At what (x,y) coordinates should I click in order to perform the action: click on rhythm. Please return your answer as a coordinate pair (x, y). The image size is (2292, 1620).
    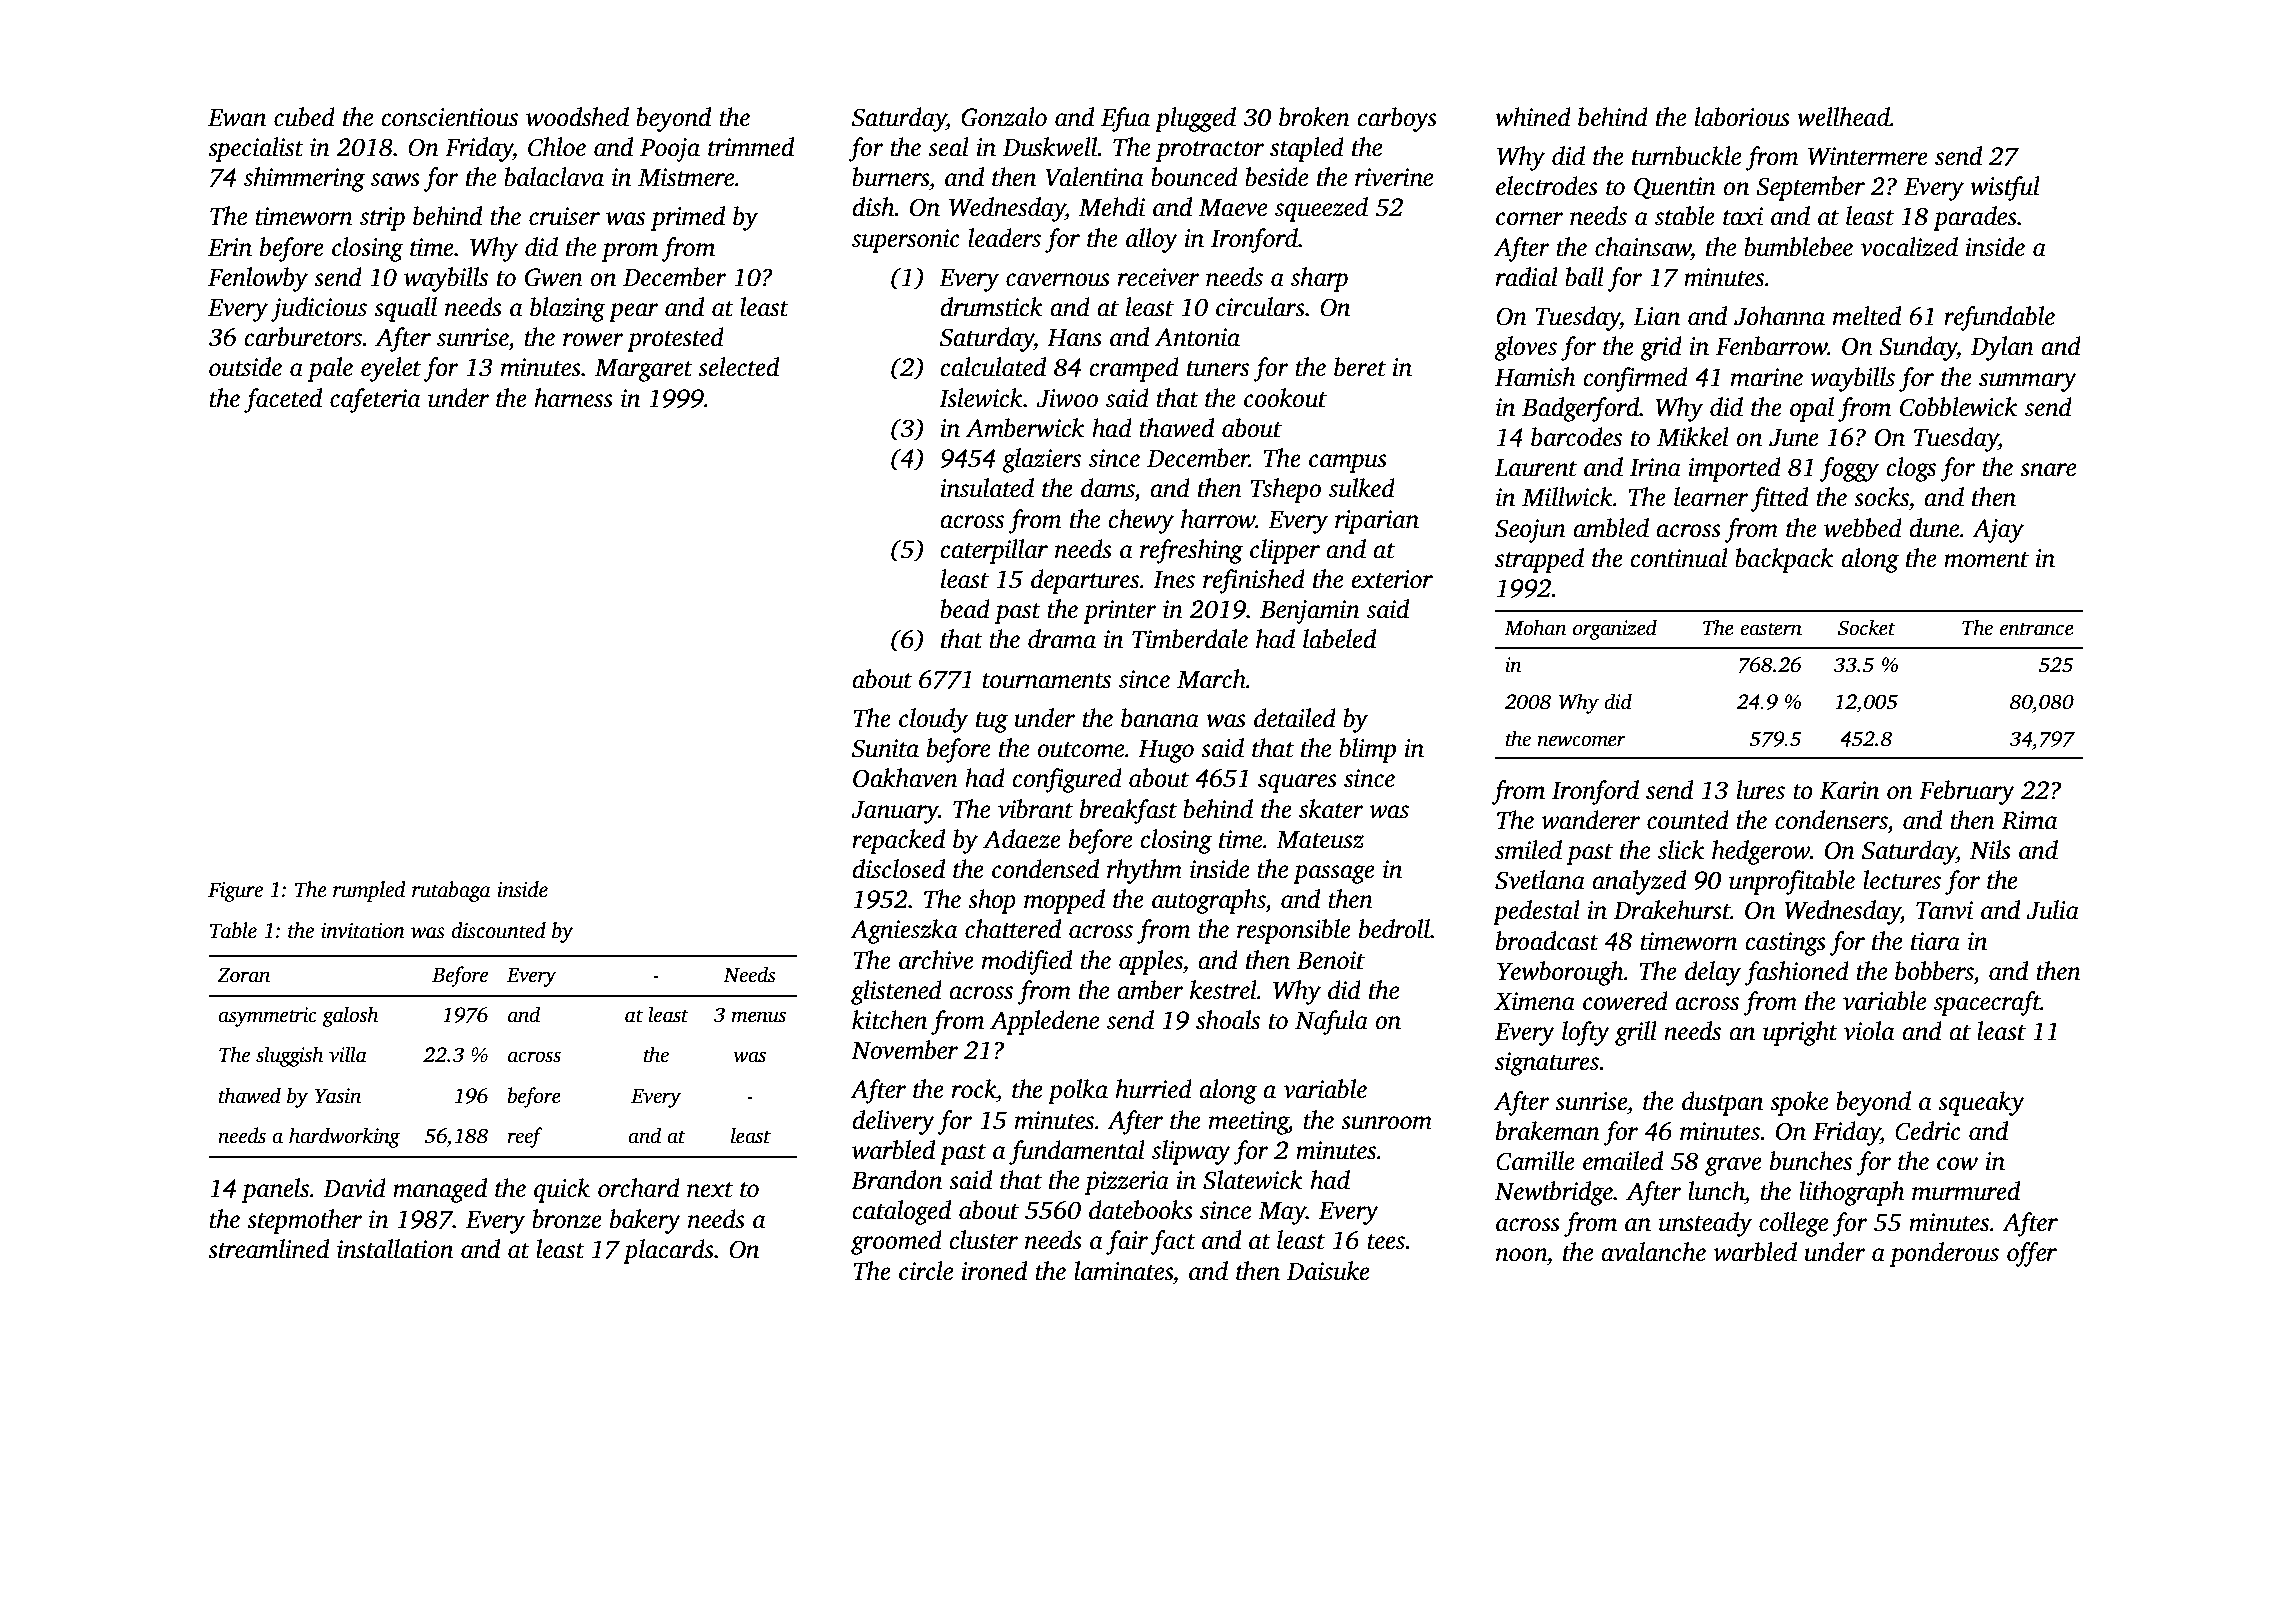
    Looking at the image, I should click on (1144, 871).
